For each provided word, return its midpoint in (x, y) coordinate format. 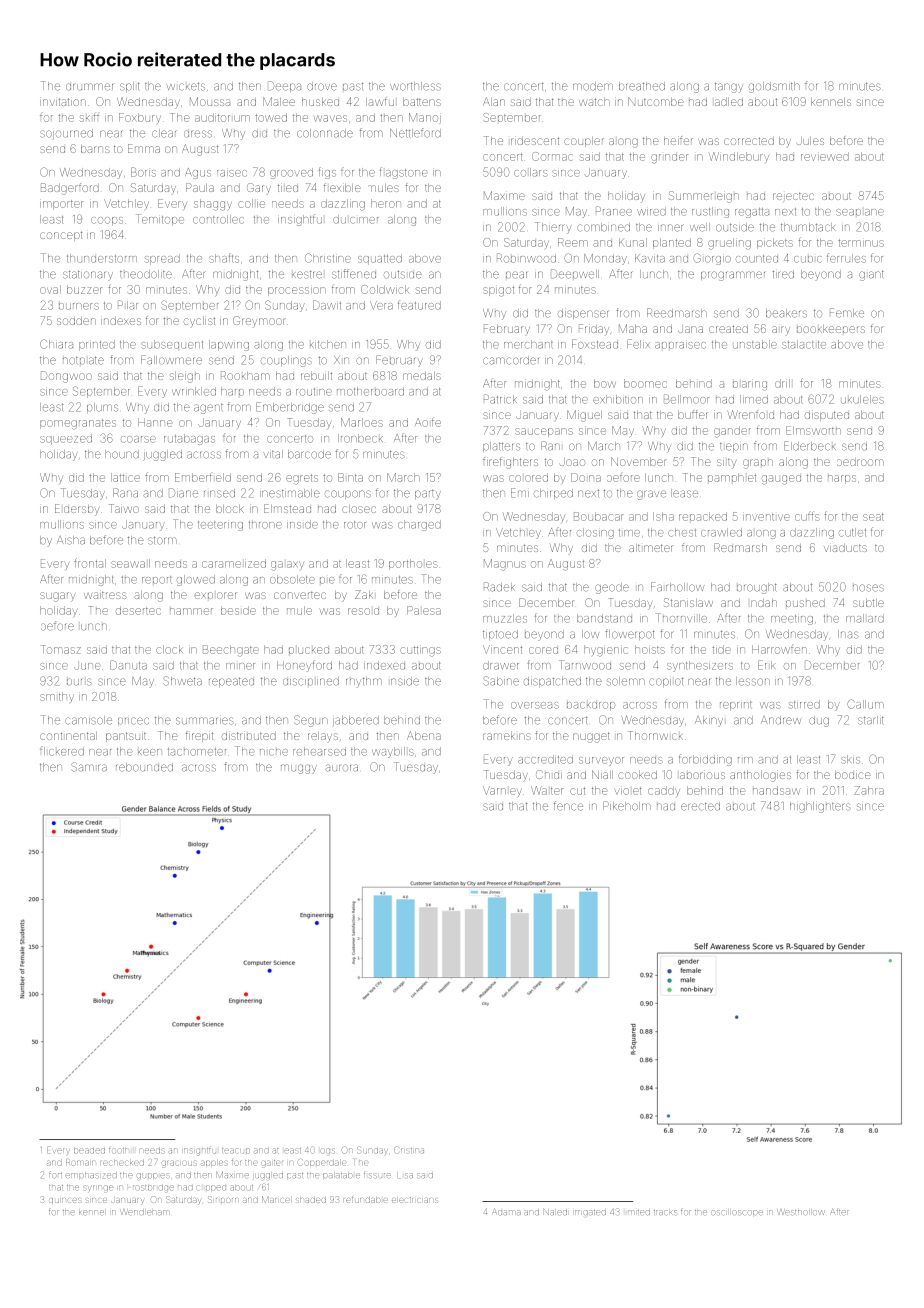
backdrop (591, 706)
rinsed (219, 493)
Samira (89, 767)
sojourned (66, 134)
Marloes (362, 422)
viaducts (845, 548)
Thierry (553, 228)
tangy (729, 87)
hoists (650, 649)
